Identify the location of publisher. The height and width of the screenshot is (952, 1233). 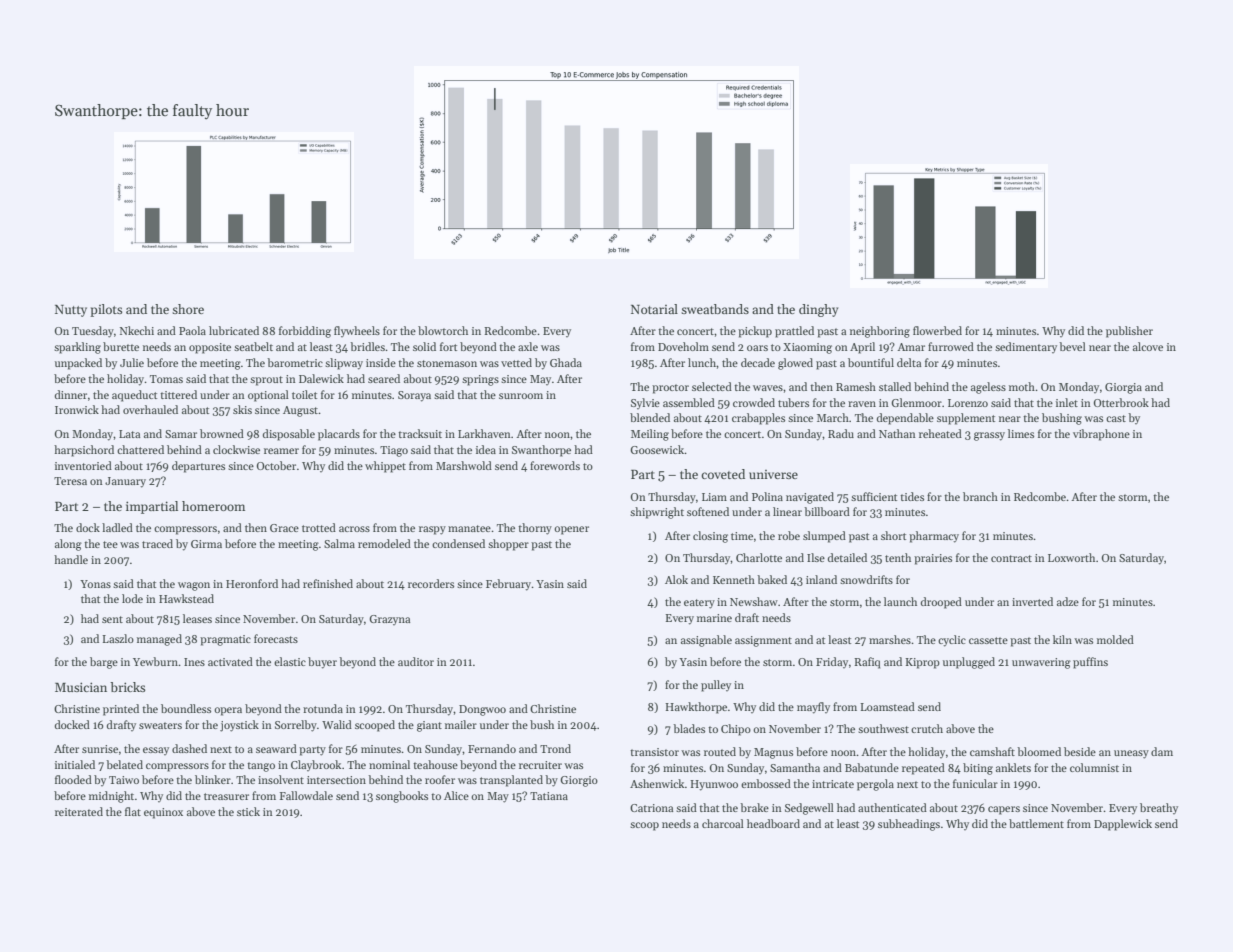
(1129, 332).
